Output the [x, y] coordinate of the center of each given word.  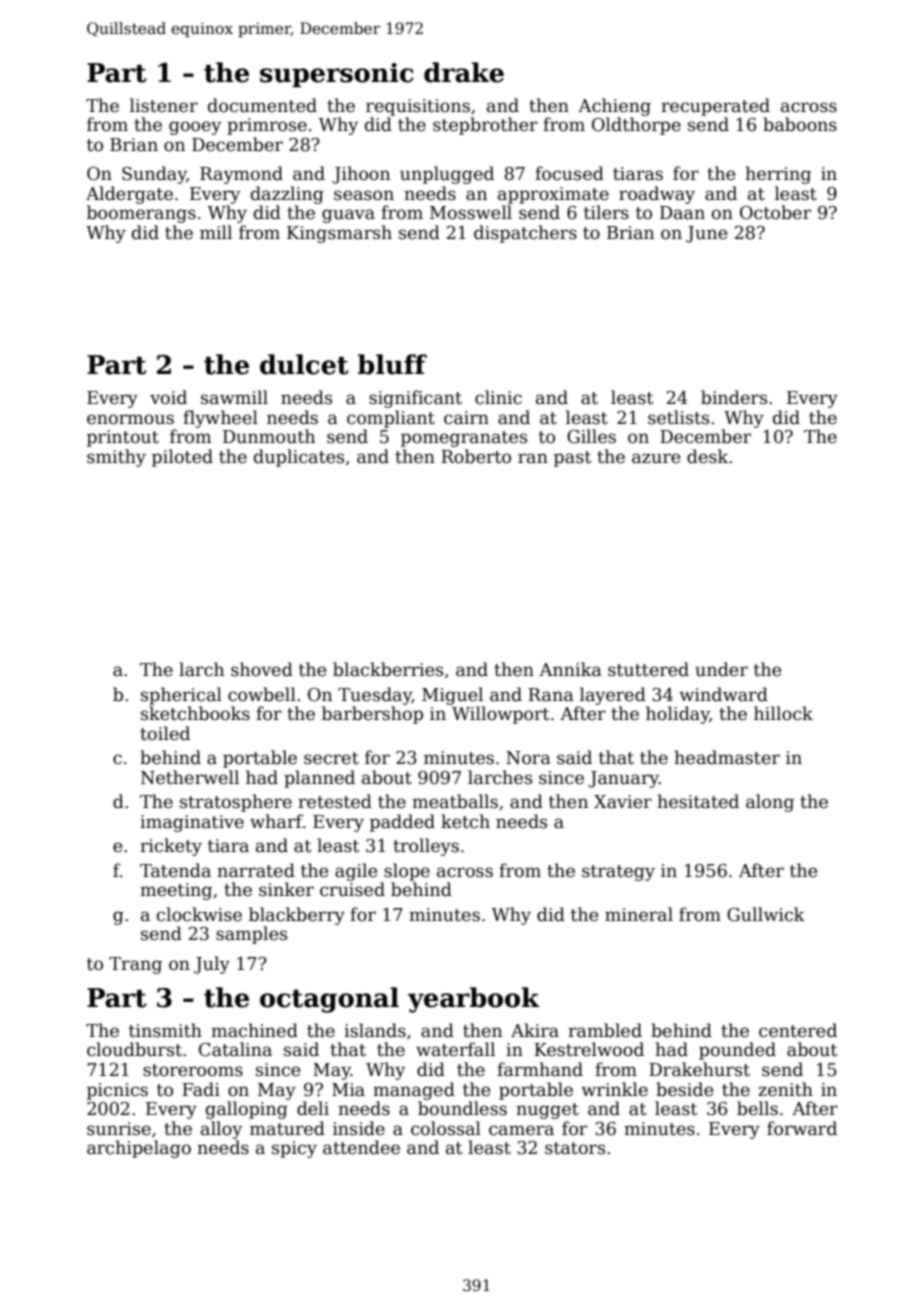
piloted [182, 458]
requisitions [418, 107]
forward [802, 1128]
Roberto [476, 456]
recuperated [715, 107]
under [721, 669]
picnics [117, 1091]
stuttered [648, 669]
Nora [528, 758]
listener [164, 105]
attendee [361, 1147]
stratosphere [236, 803]
